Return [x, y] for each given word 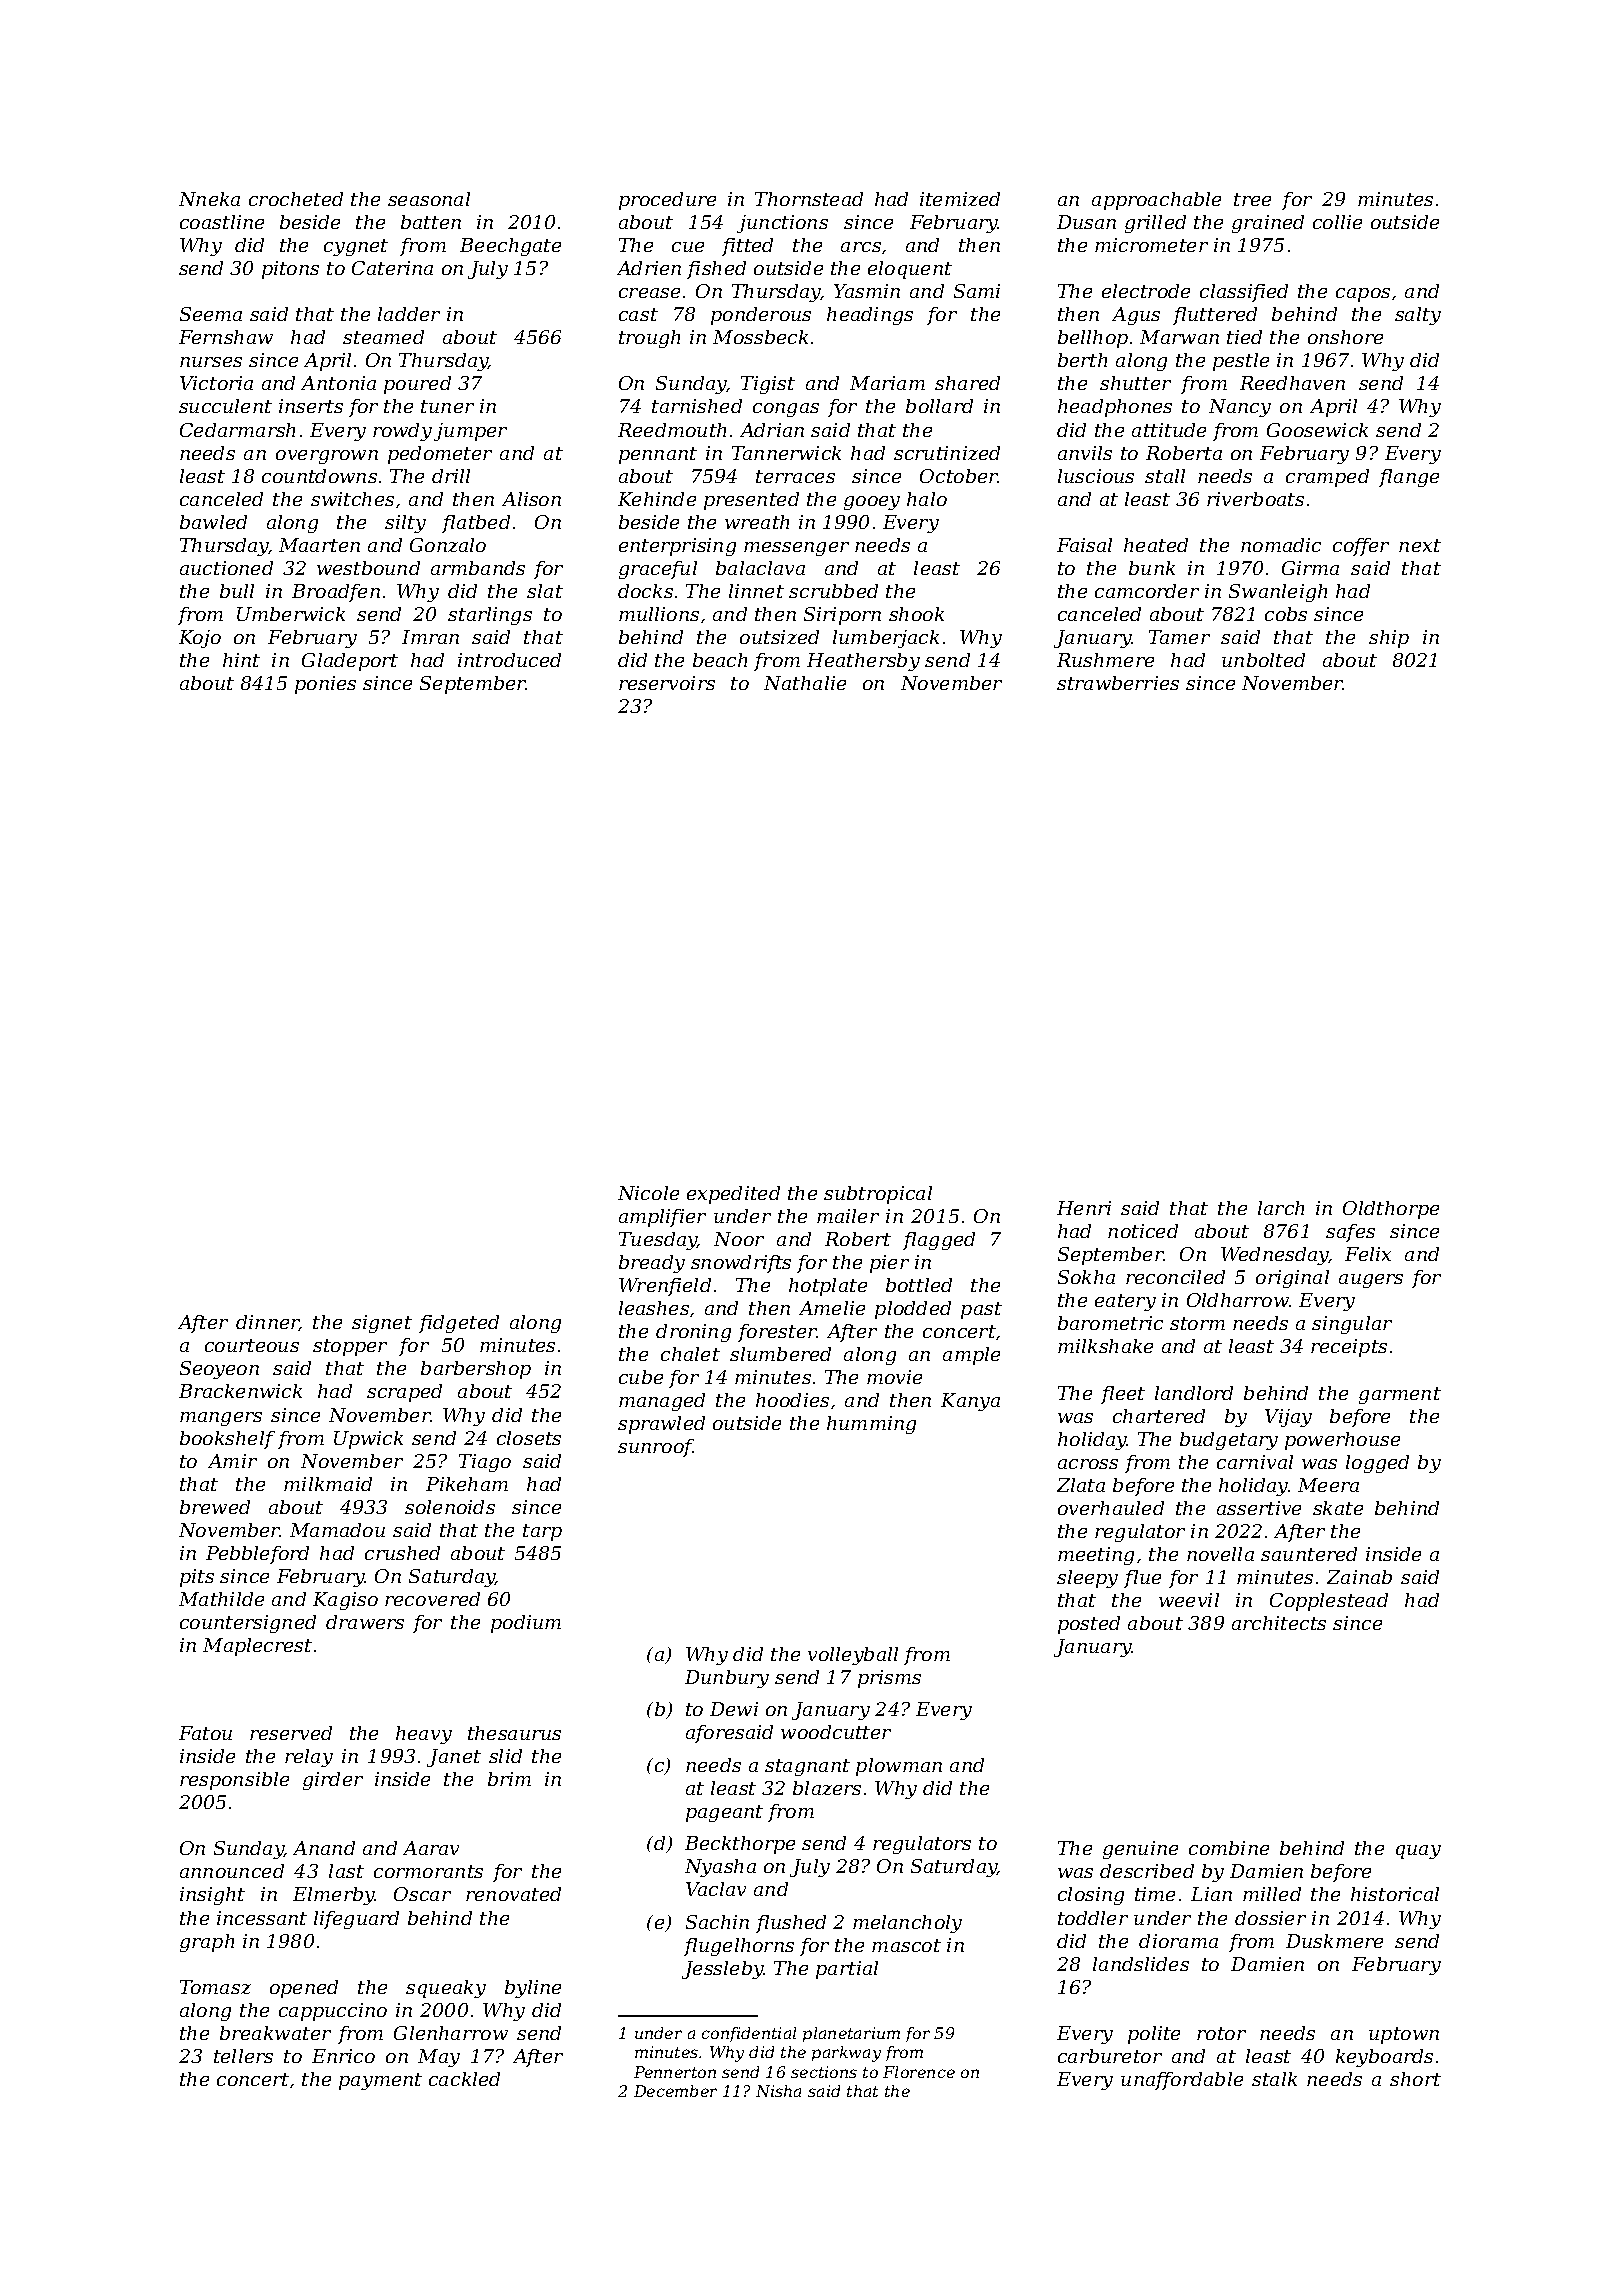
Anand [324, 1848]
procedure [667, 201]
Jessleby [723, 1970]
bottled [919, 1285]
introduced [509, 660]
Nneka [209, 199]
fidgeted [459, 1324]
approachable [1156, 201]
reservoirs [667, 683]
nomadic [1281, 545]
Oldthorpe [1391, 1210]
